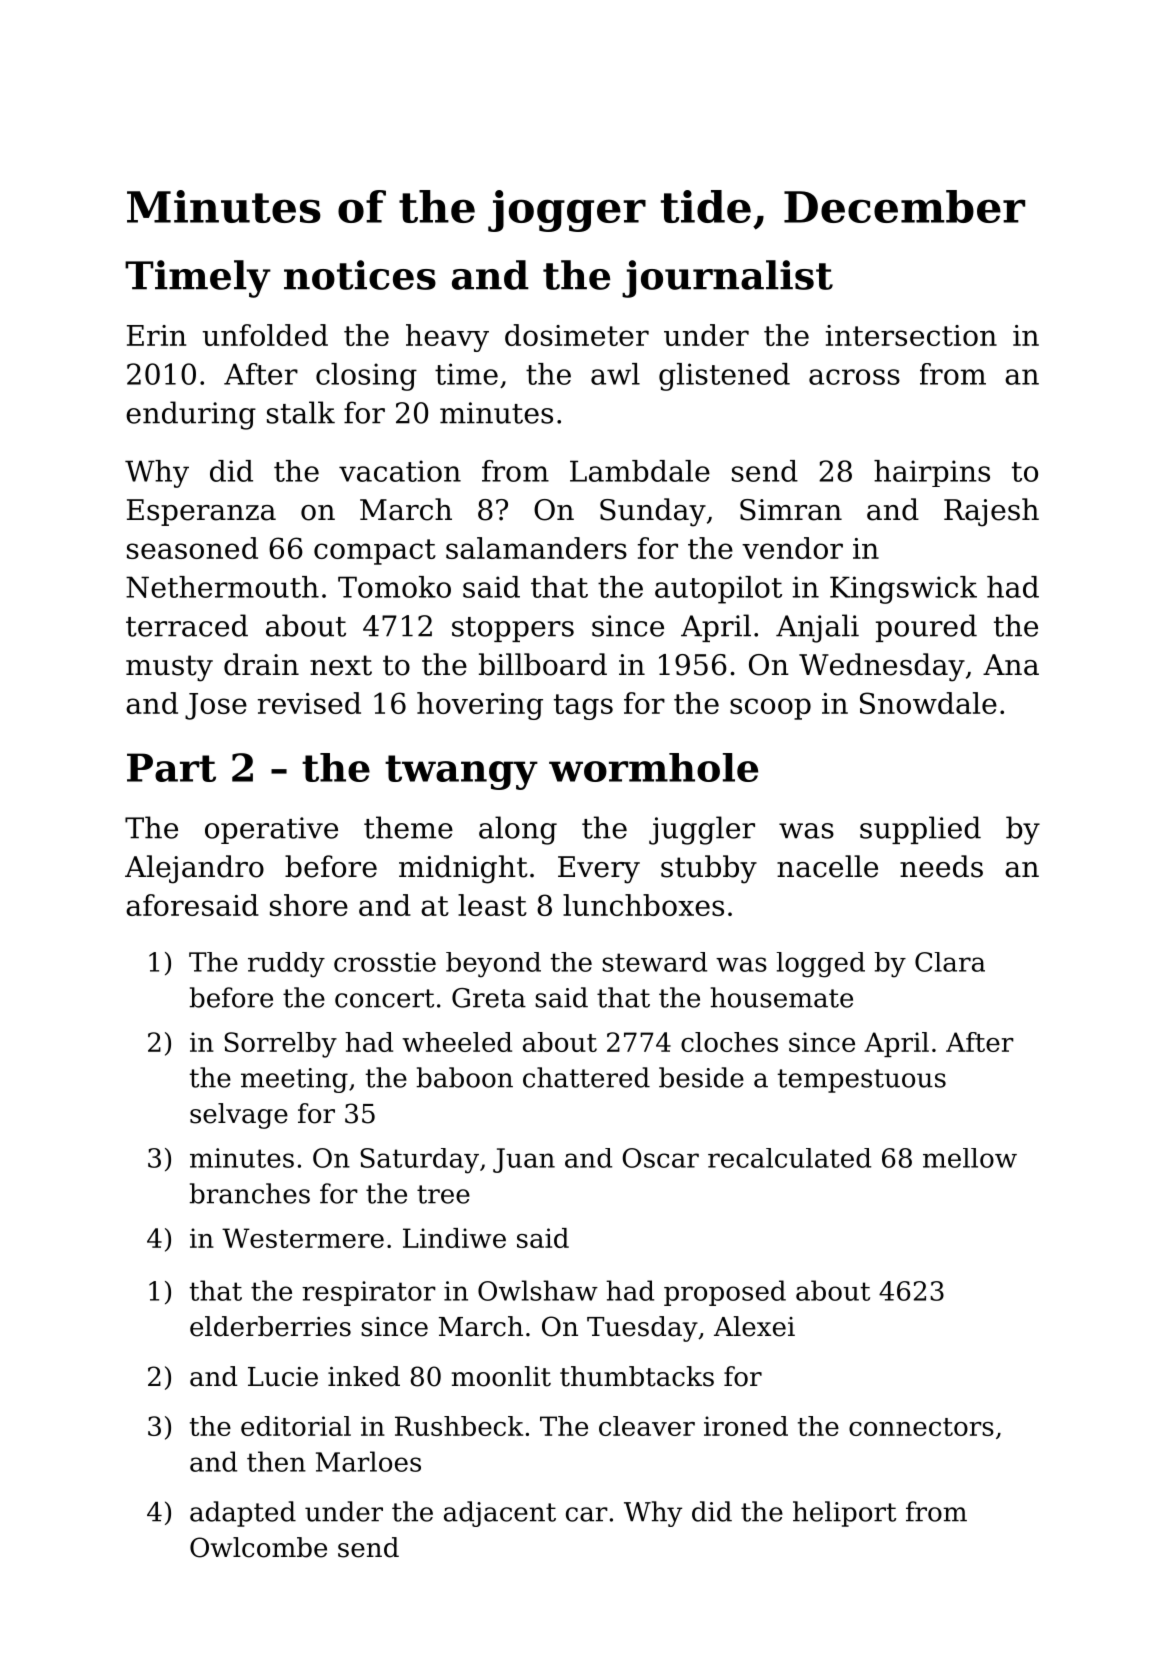  Describe the element at coordinates (194, 869) in the screenshot. I see `Alejandro` at that location.
